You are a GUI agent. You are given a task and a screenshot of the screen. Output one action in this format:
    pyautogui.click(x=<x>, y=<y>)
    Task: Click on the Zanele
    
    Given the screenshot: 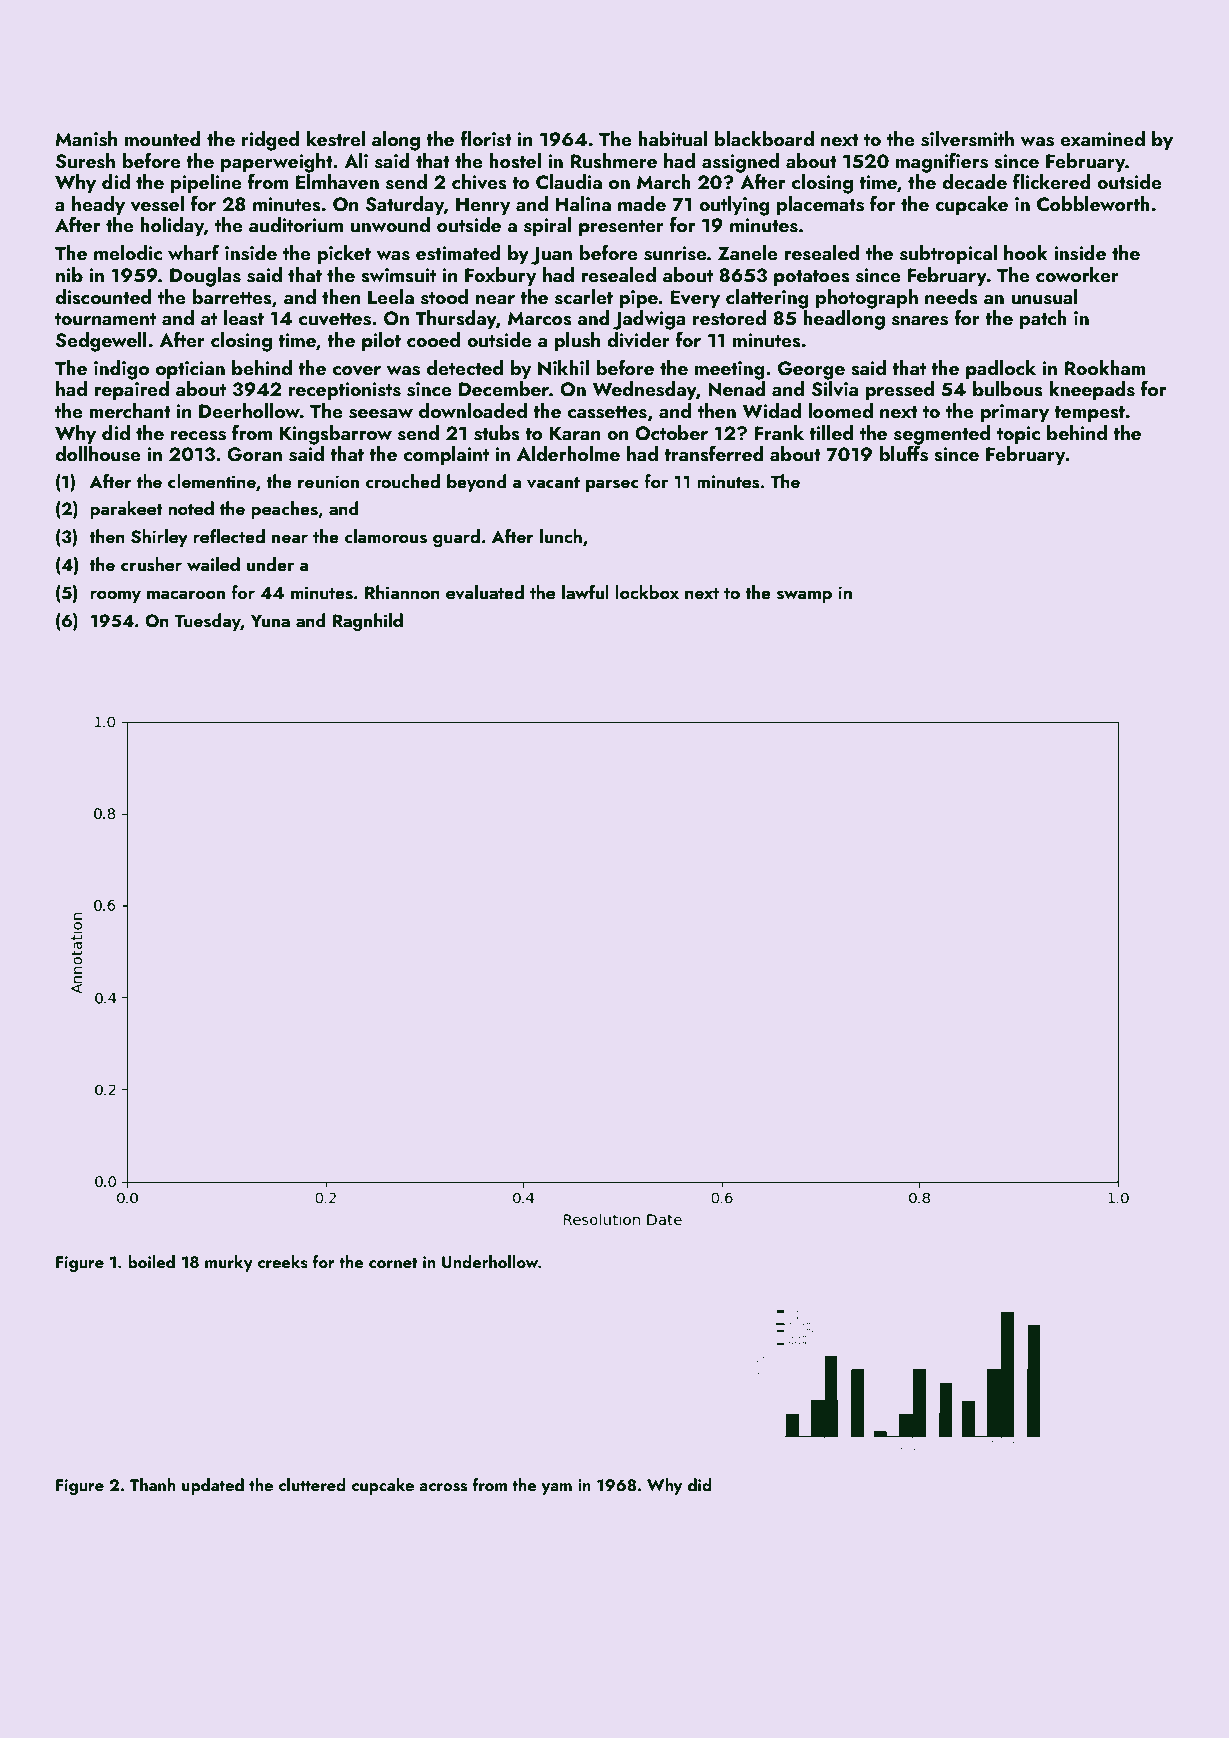 What is the action you would take?
    pyautogui.click(x=748, y=252)
